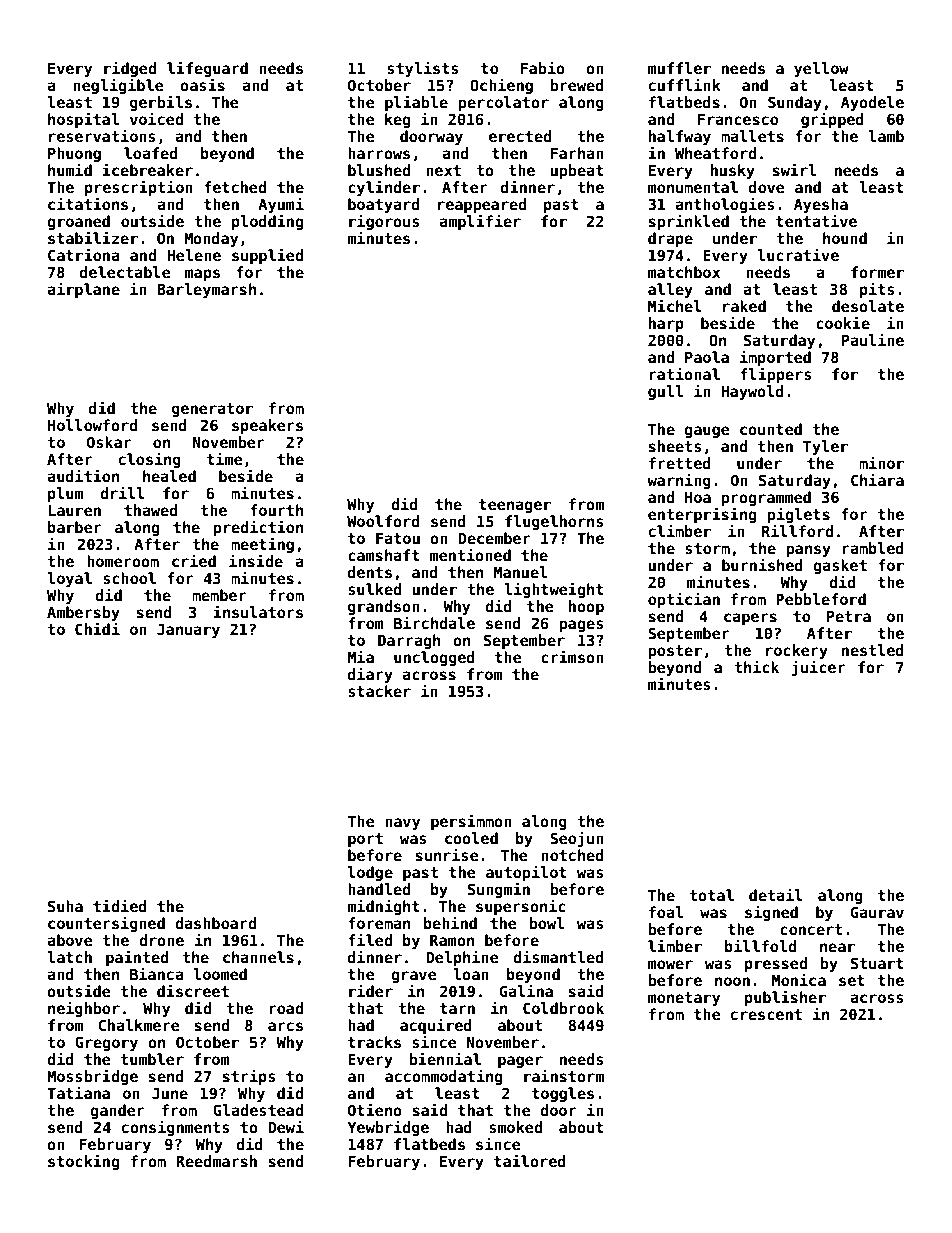  I want to click on Gaurav, so click(877, 912).
